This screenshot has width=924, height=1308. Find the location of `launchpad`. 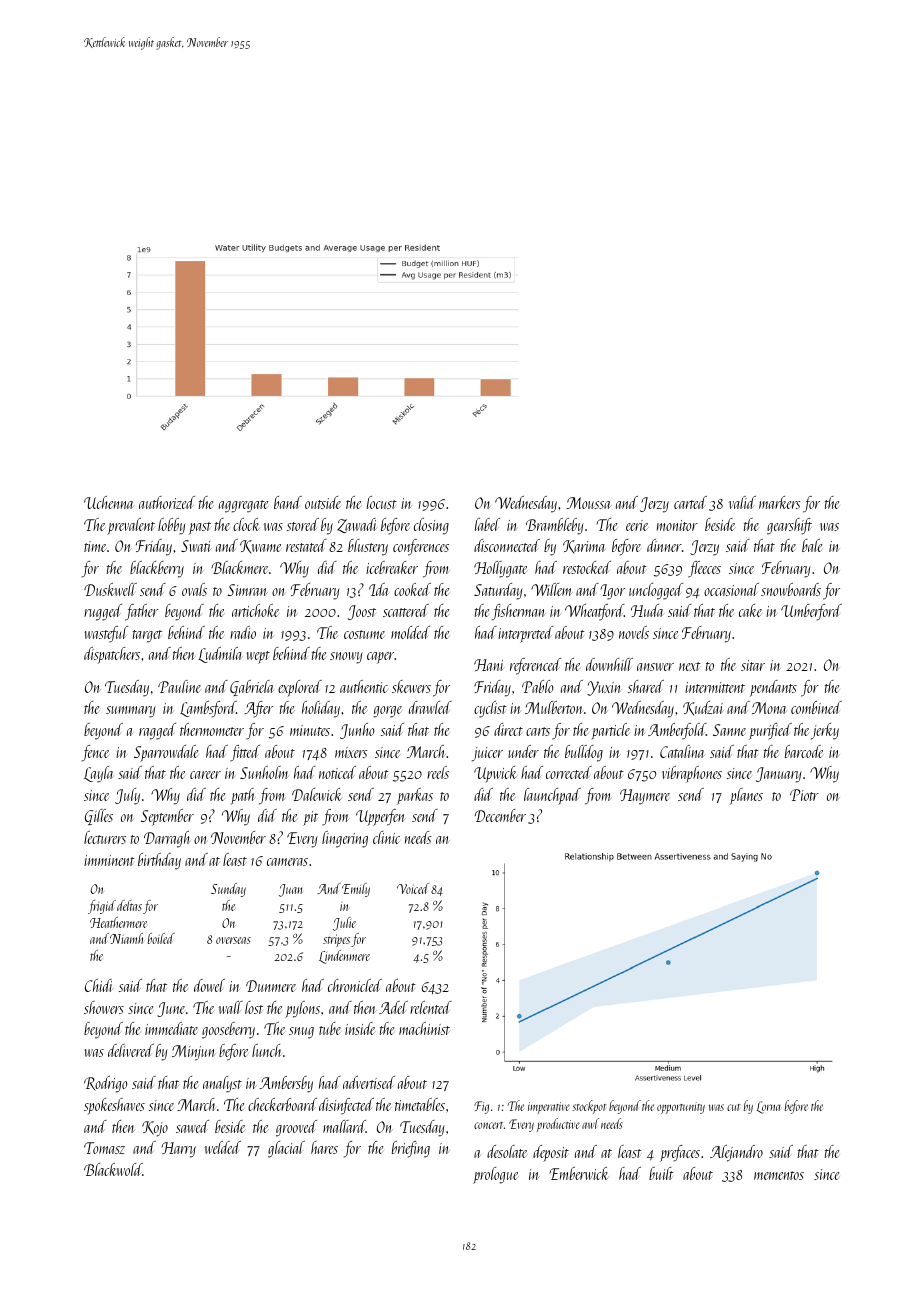

launchpad is located at coordinates (552, 796).
